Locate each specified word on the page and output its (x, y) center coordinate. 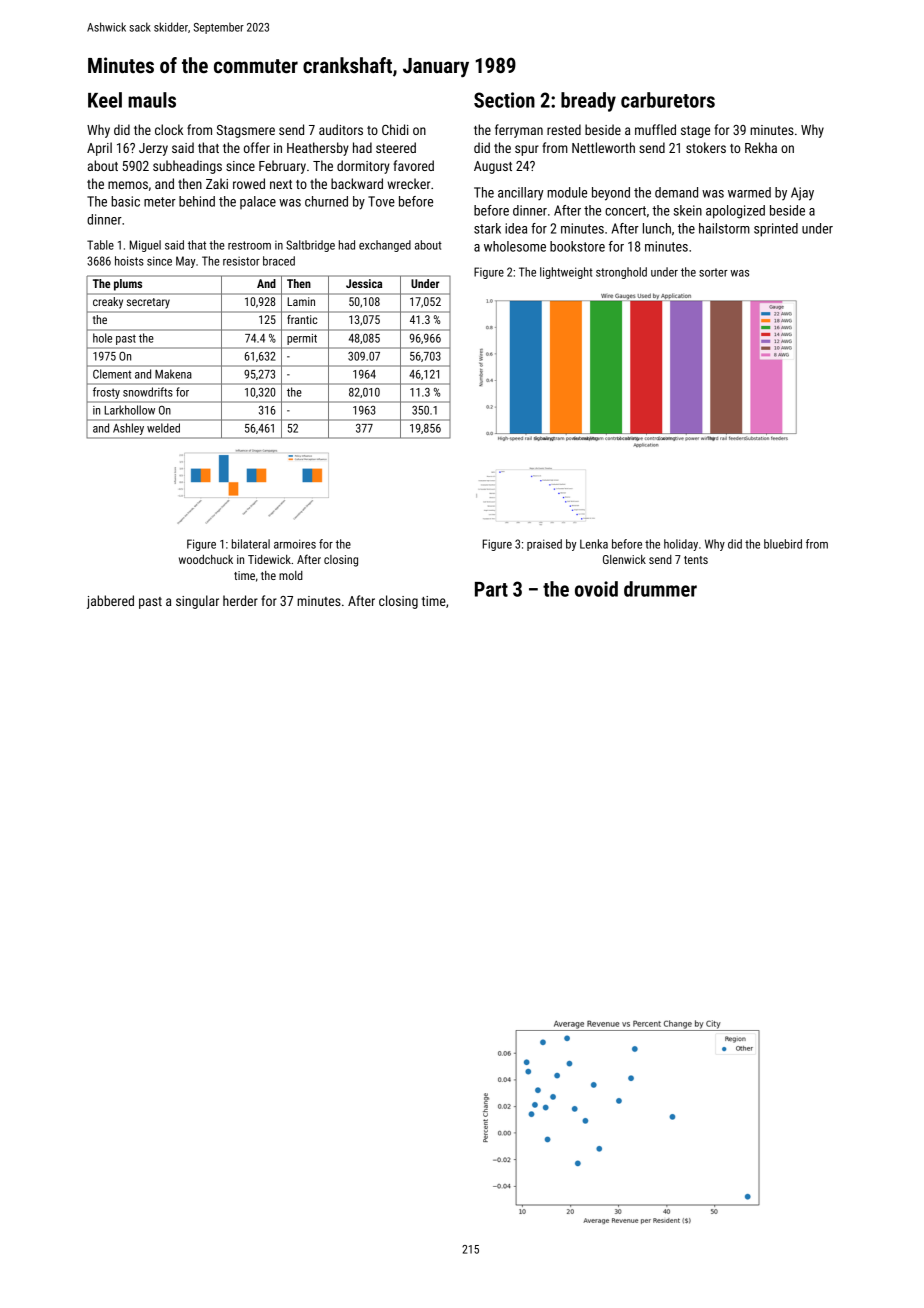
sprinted (776, 230)
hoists (129, 261)
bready (588, 102)
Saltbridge (310, 246)
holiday (681, 545)
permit (302, 339)
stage (695, 132)
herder (240, 600)
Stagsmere (246, 131)
